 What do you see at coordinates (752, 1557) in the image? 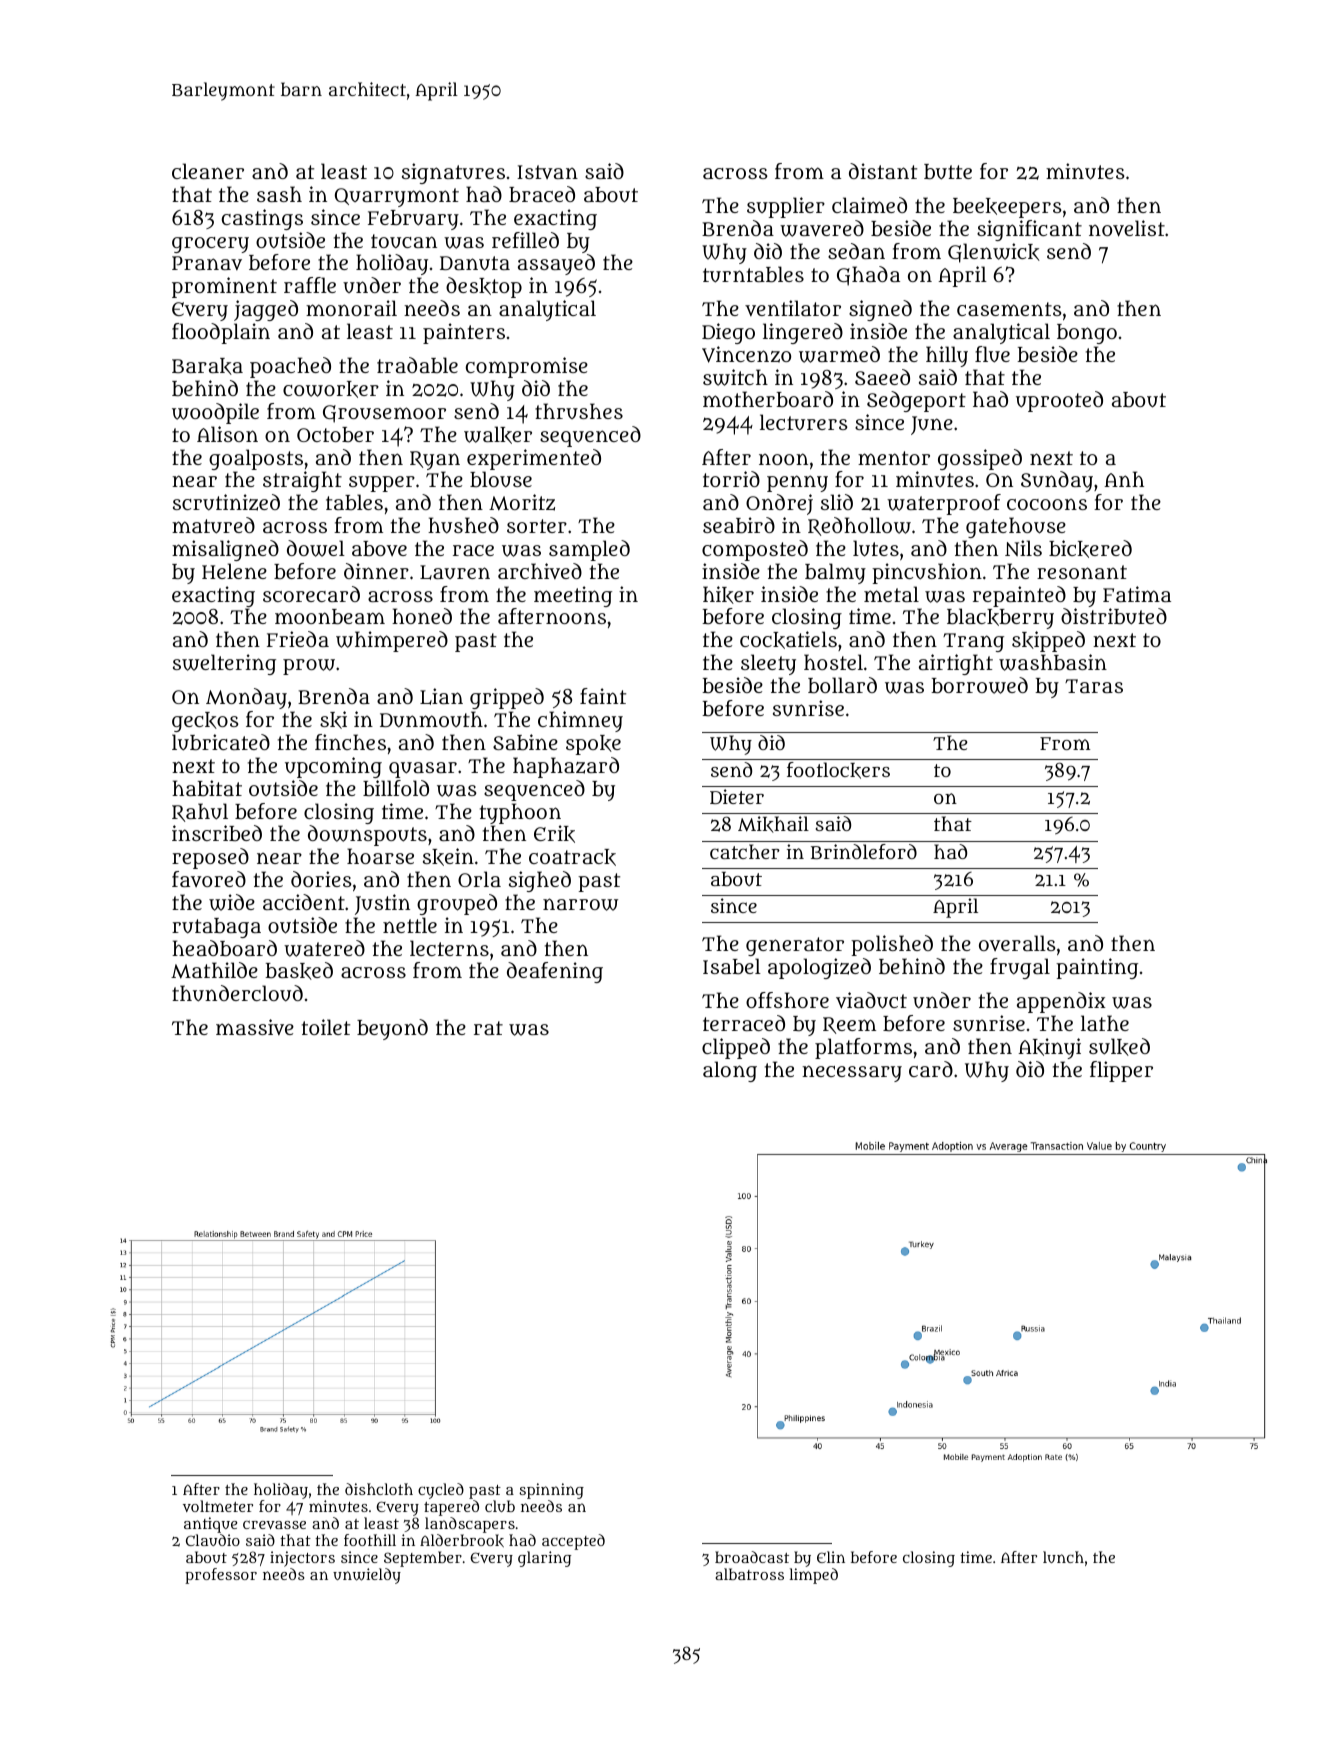
I see `broadcast` at bounding box center [752, 1557].
